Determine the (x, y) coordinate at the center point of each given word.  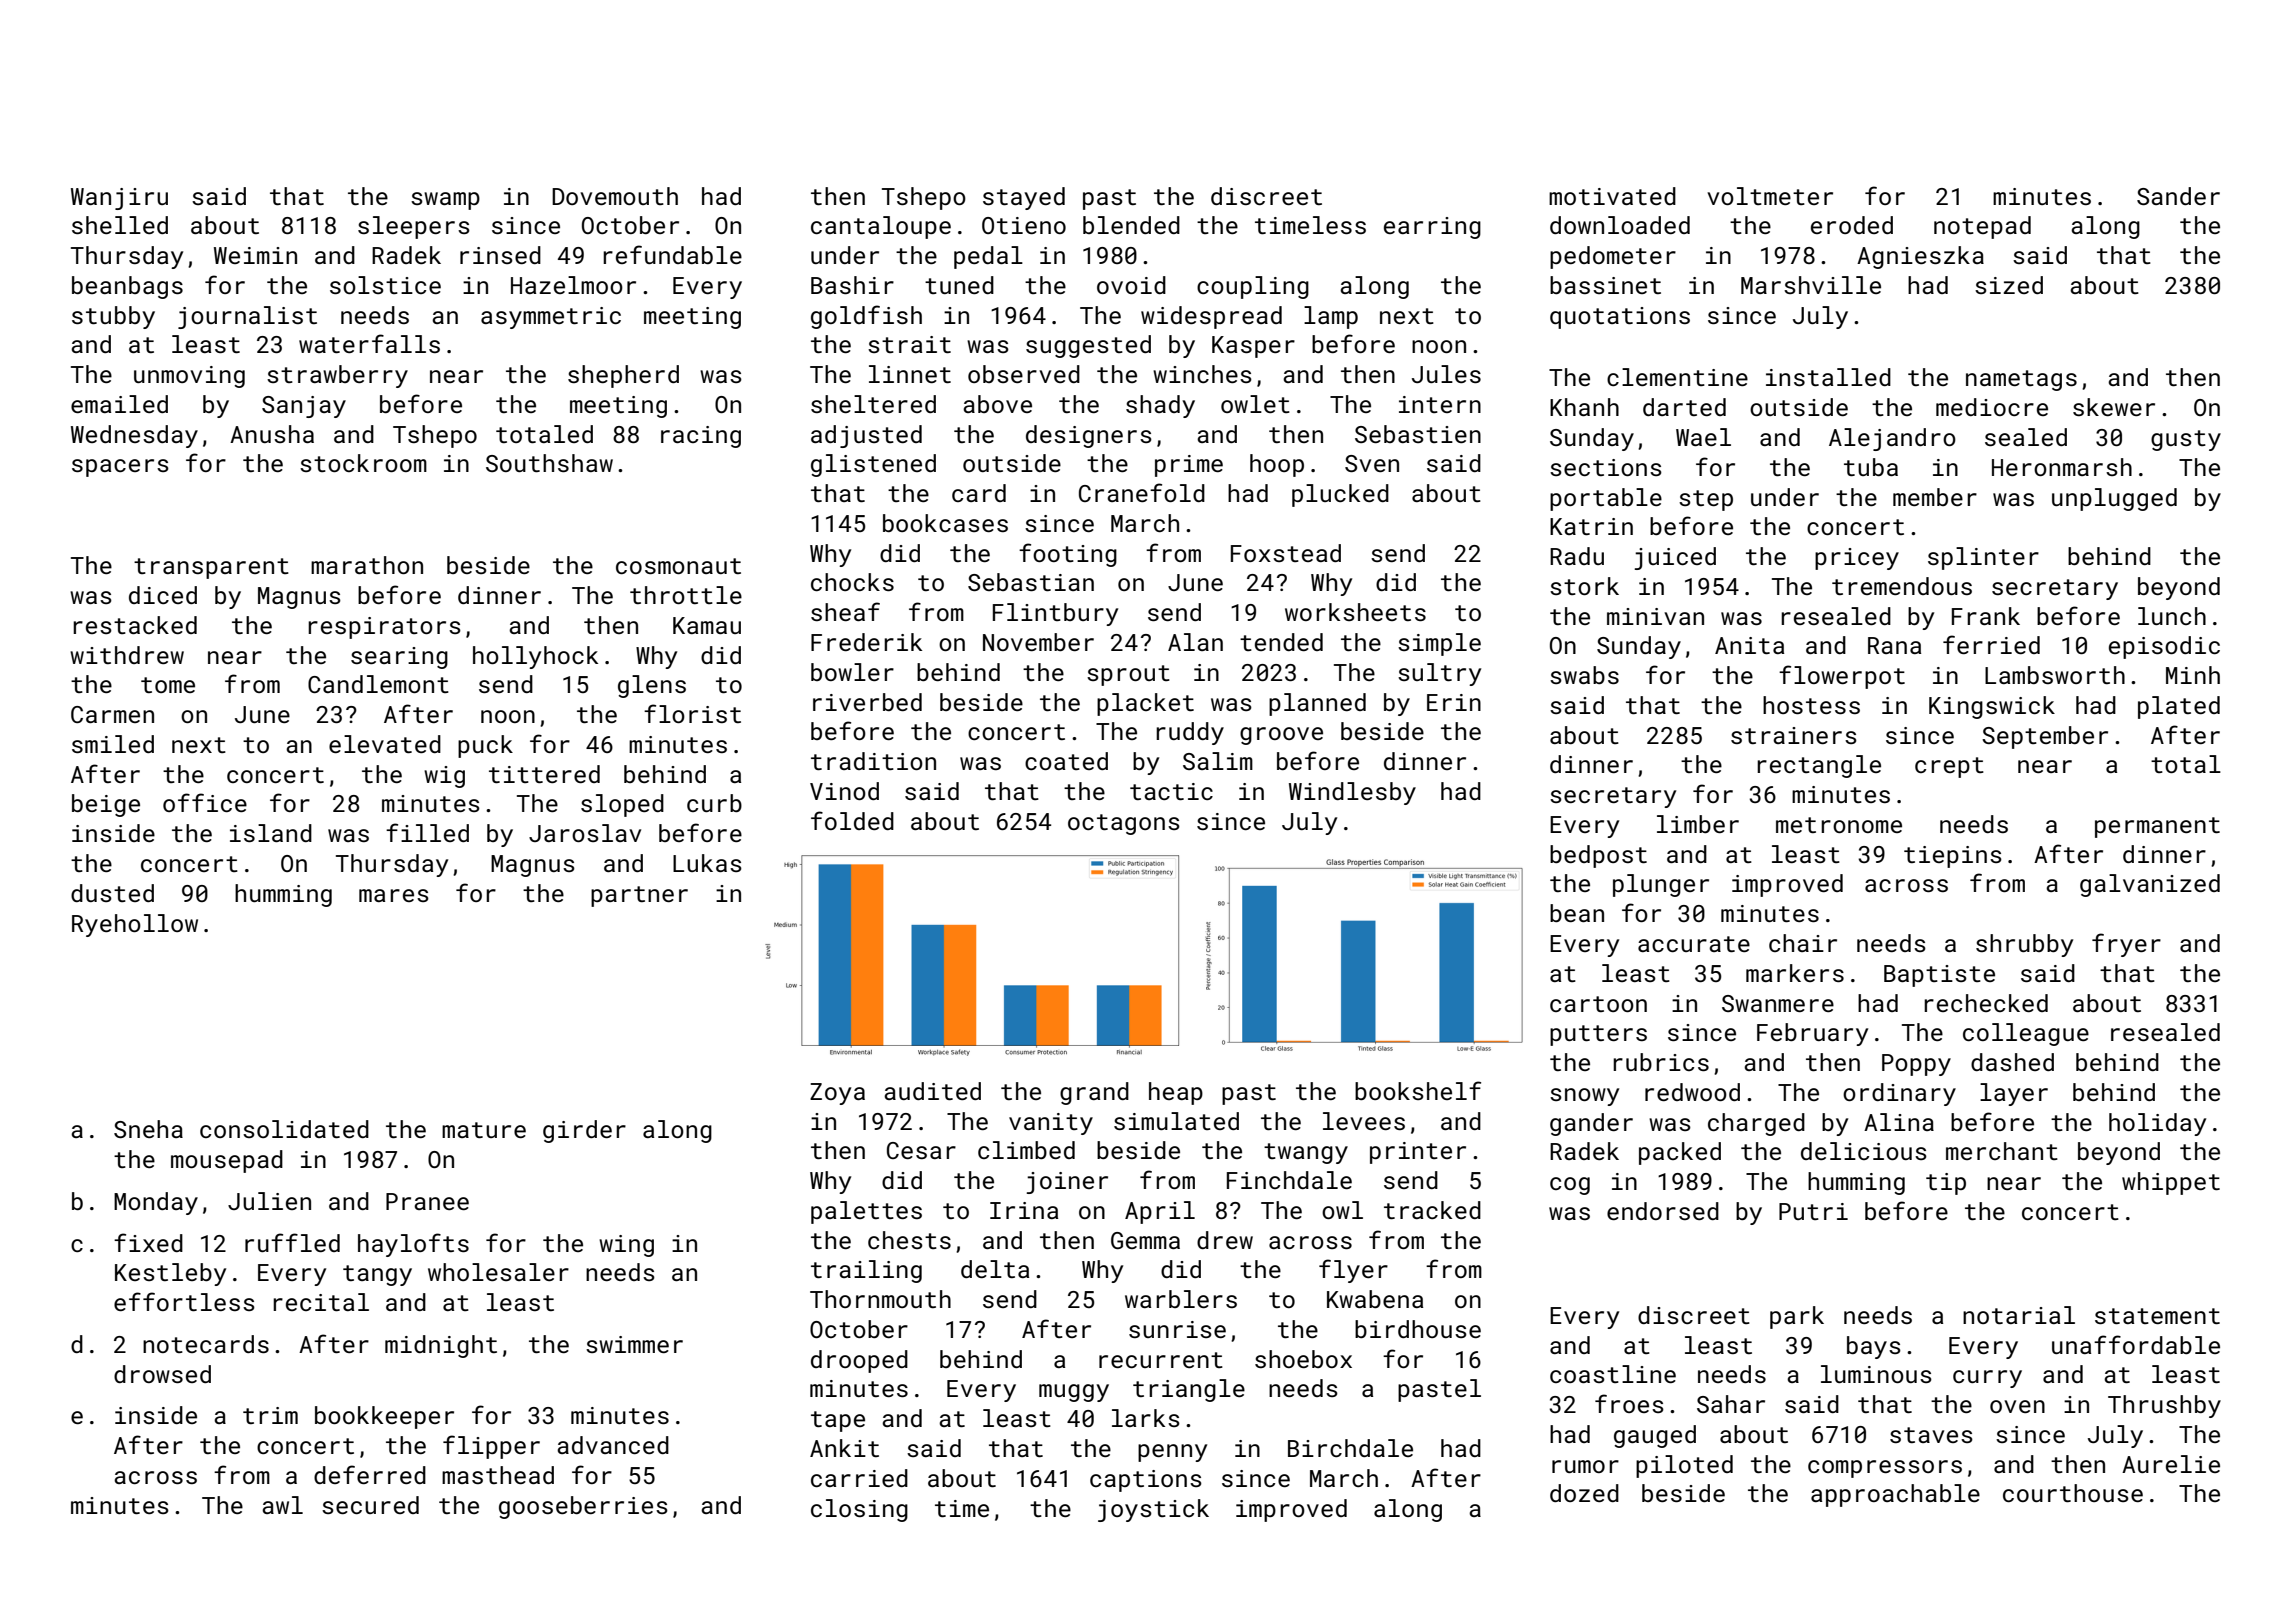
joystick (1153, 1510)
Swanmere (1778, 1003)
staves (1931, 1435)
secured (370, 1505)
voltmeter (1770, 196)
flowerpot (1842, 677)
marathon (367, 565)
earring (1432, 228)
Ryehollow (135, 925)
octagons (1124, 824)
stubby (113, 317)
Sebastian (1031, 582)
